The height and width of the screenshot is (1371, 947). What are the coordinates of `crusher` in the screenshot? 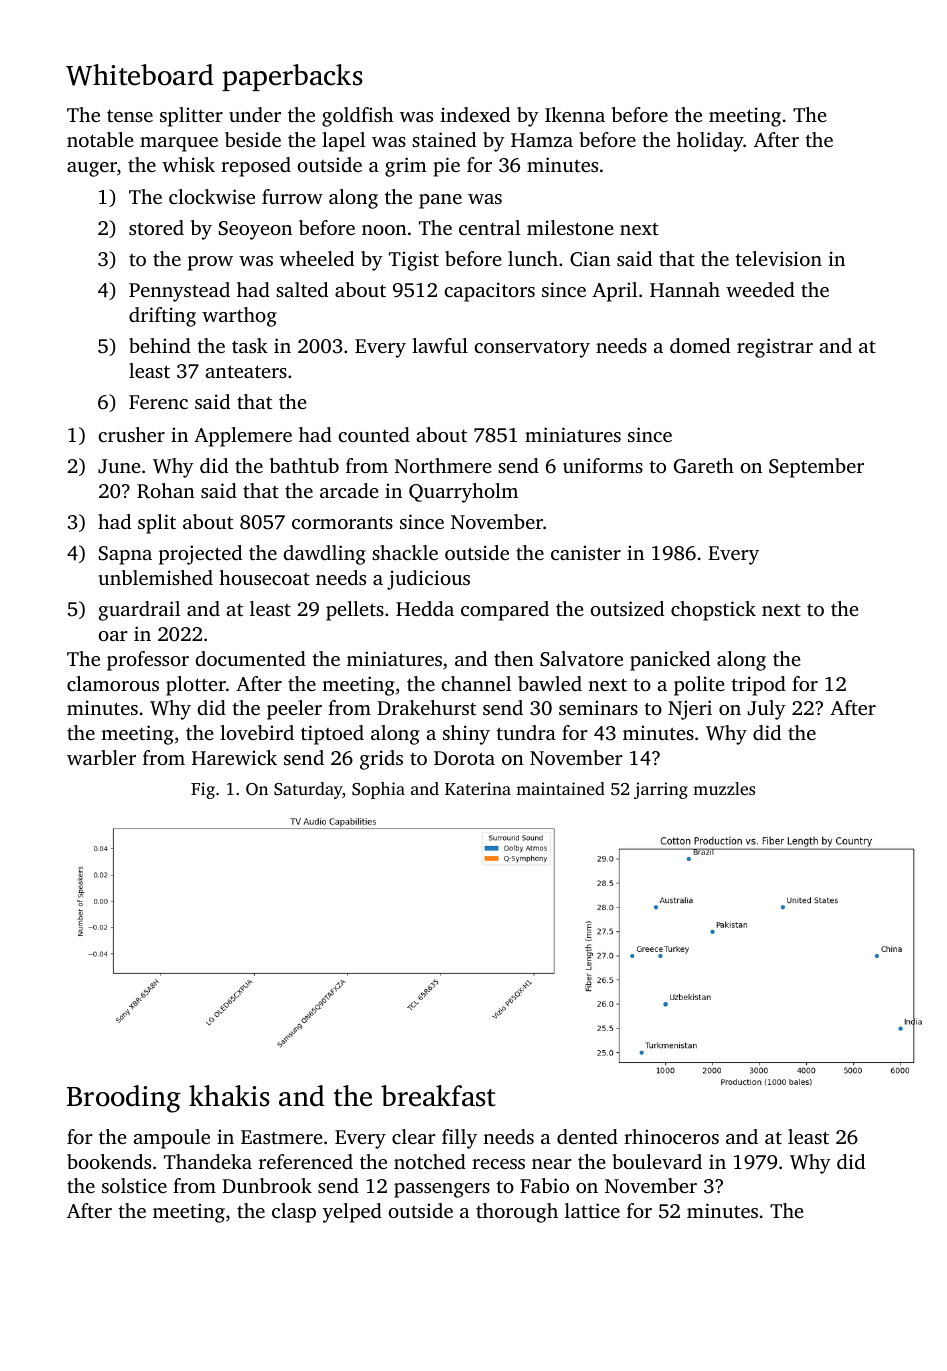 It's located at (131, 434).
